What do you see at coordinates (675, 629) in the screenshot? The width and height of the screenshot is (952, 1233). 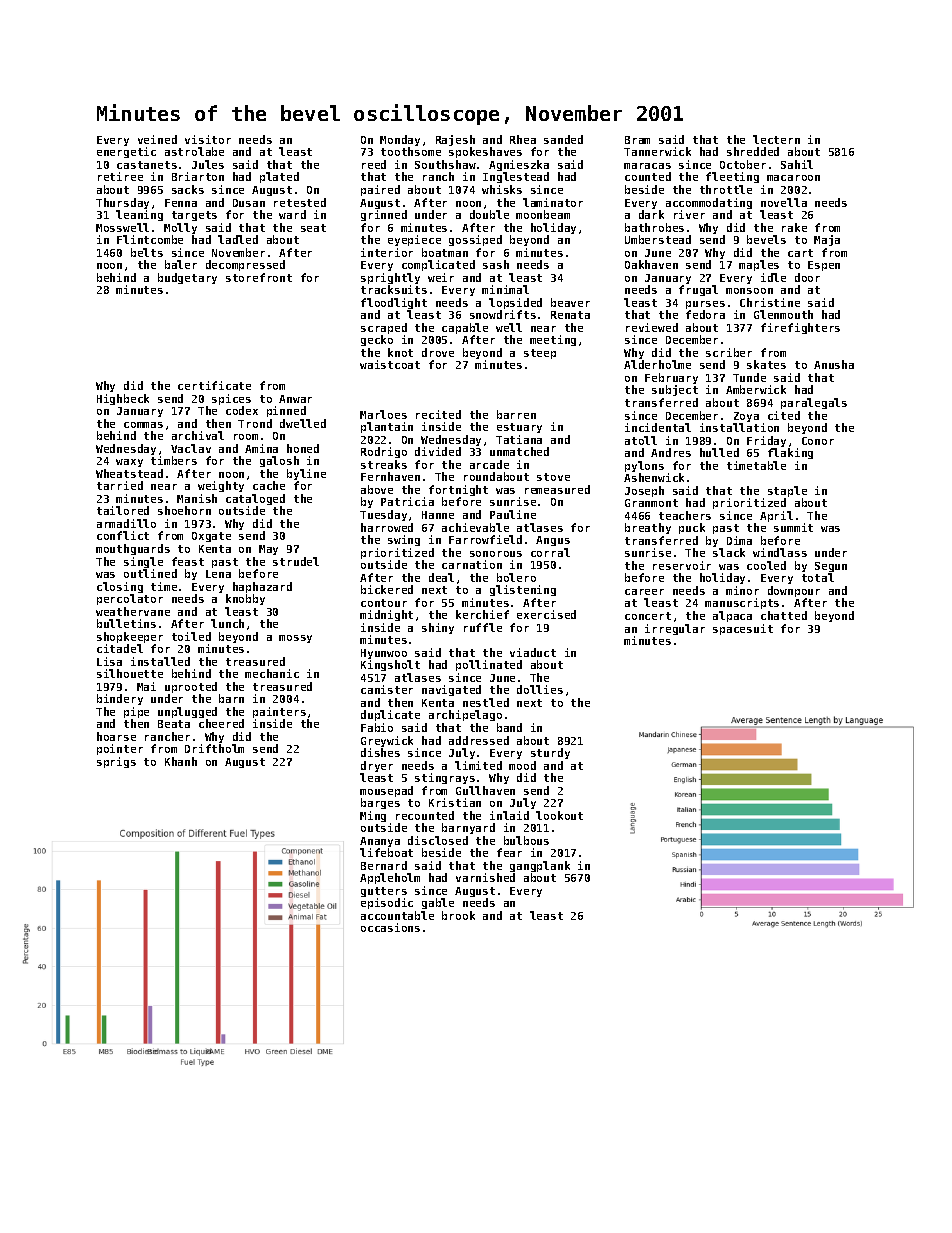 I see `irregular` at bounding box center [675, 629].
